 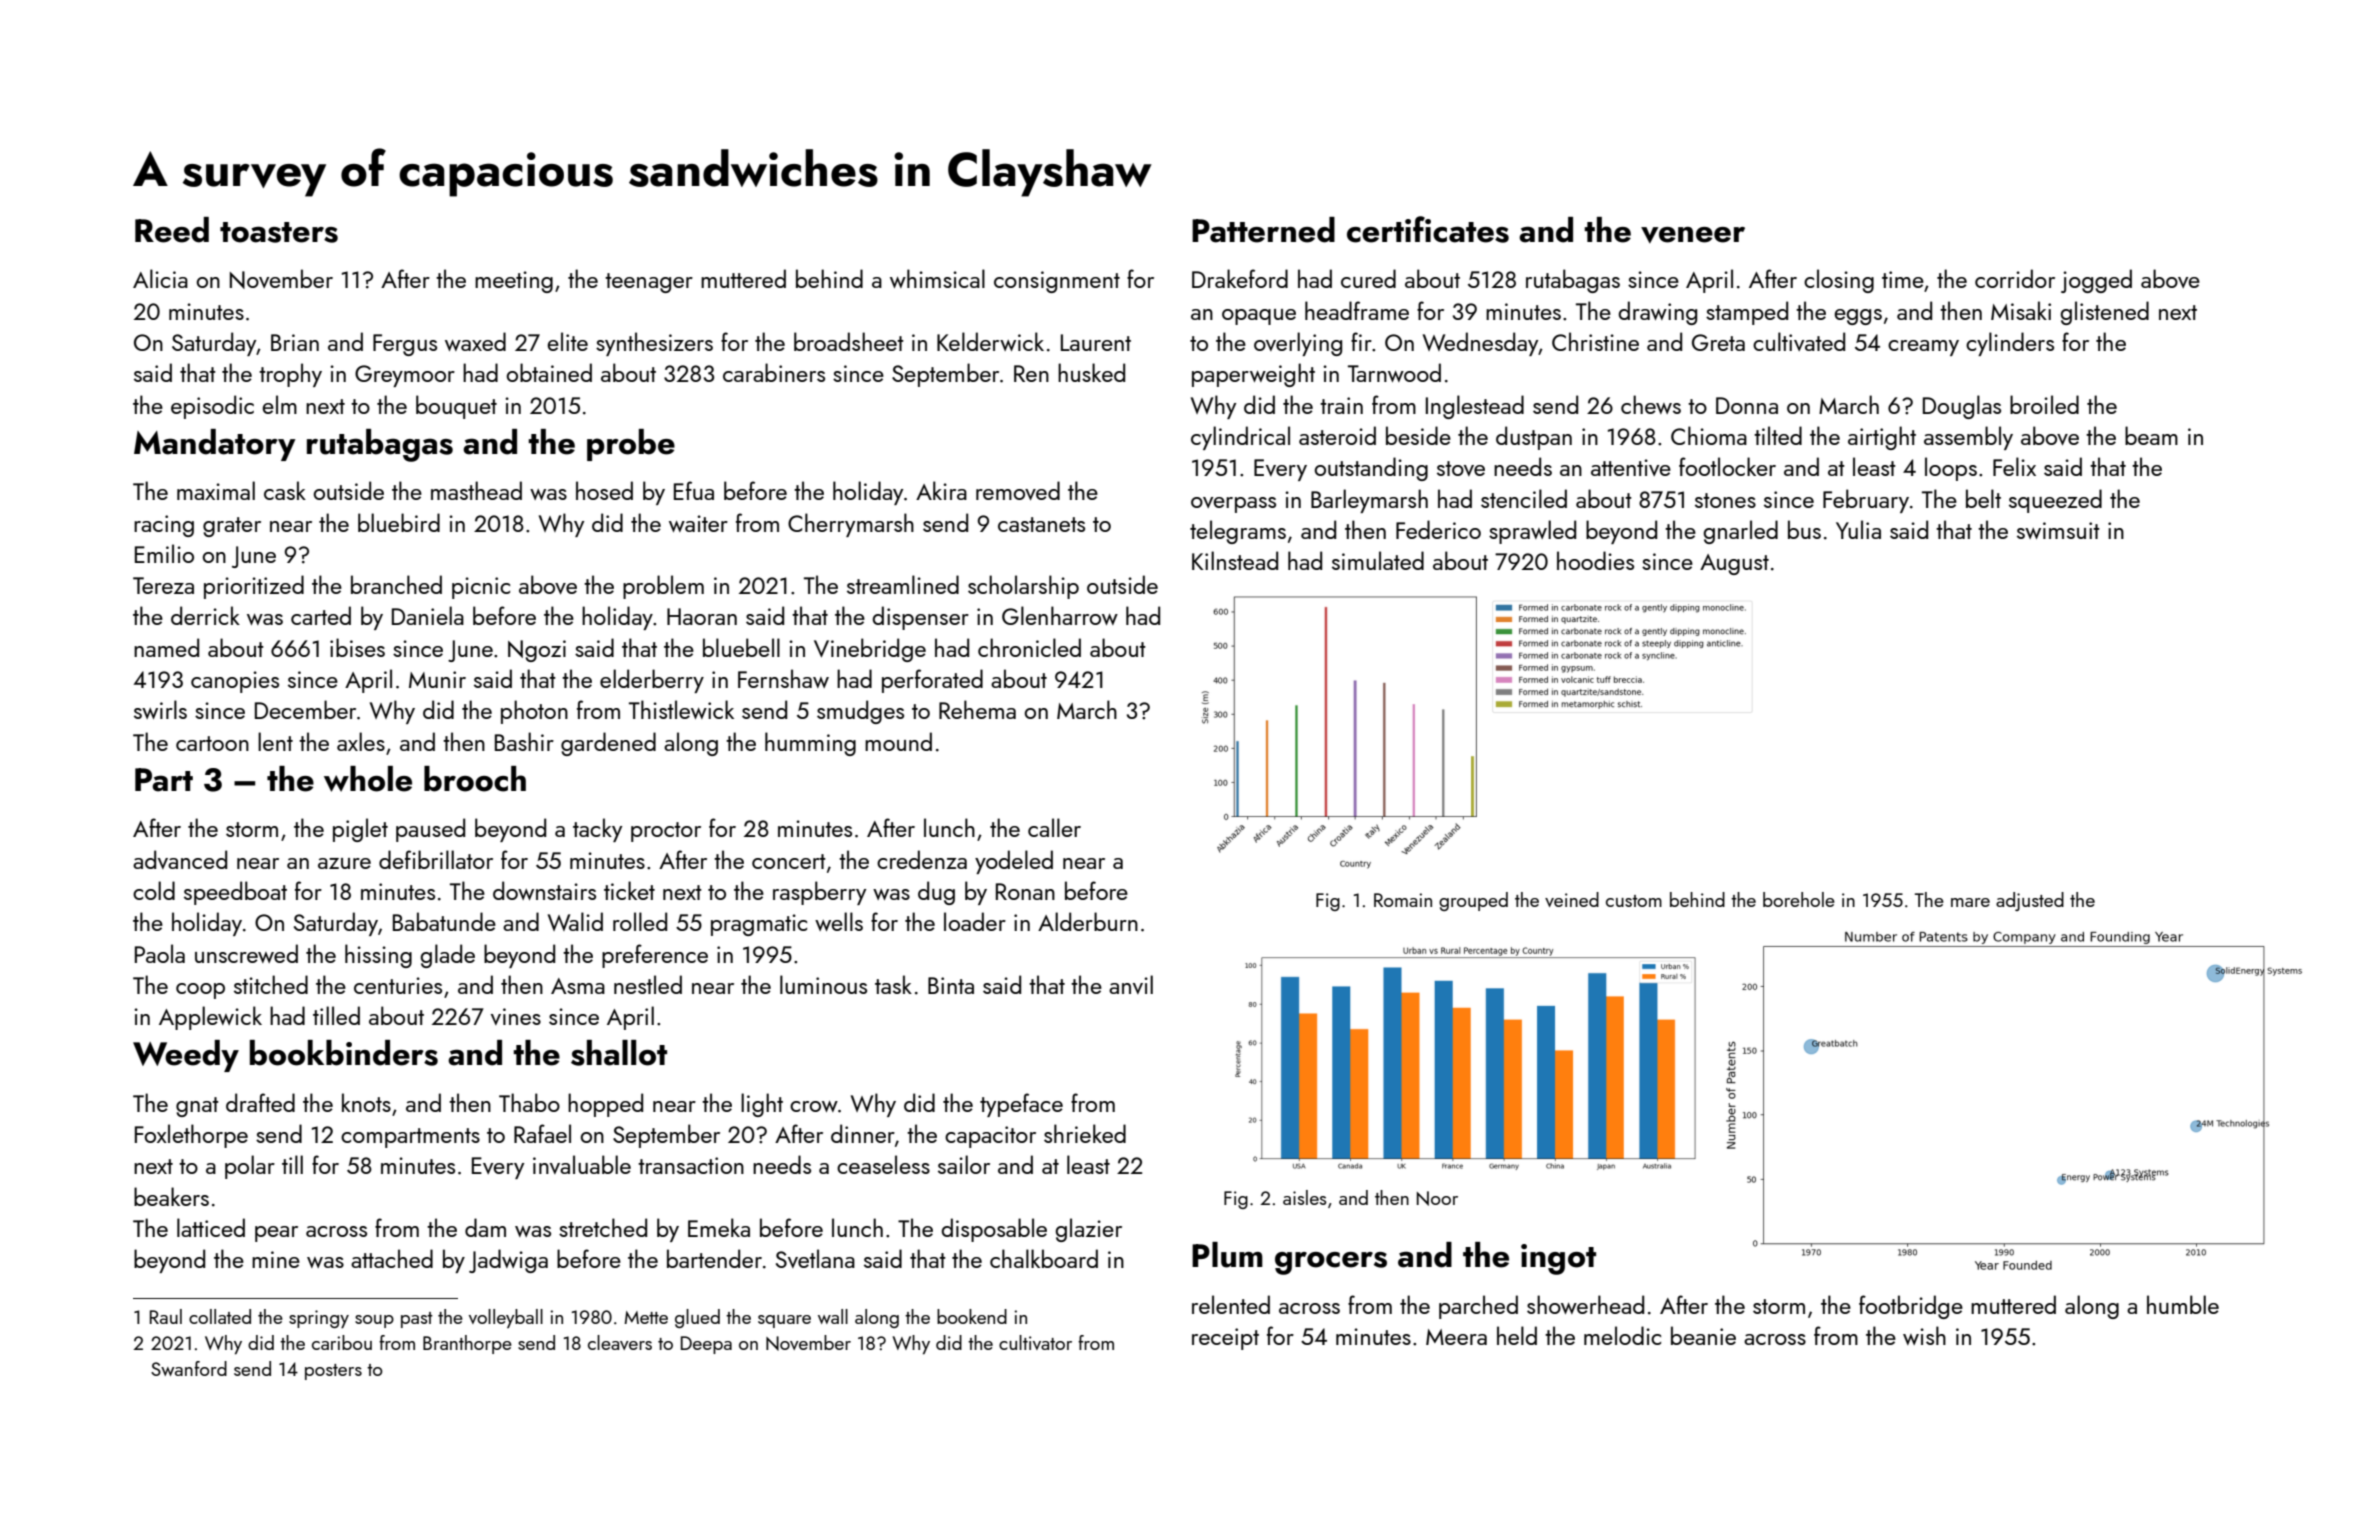 I want to click on adjusted, so click(x=2030, y=901).
